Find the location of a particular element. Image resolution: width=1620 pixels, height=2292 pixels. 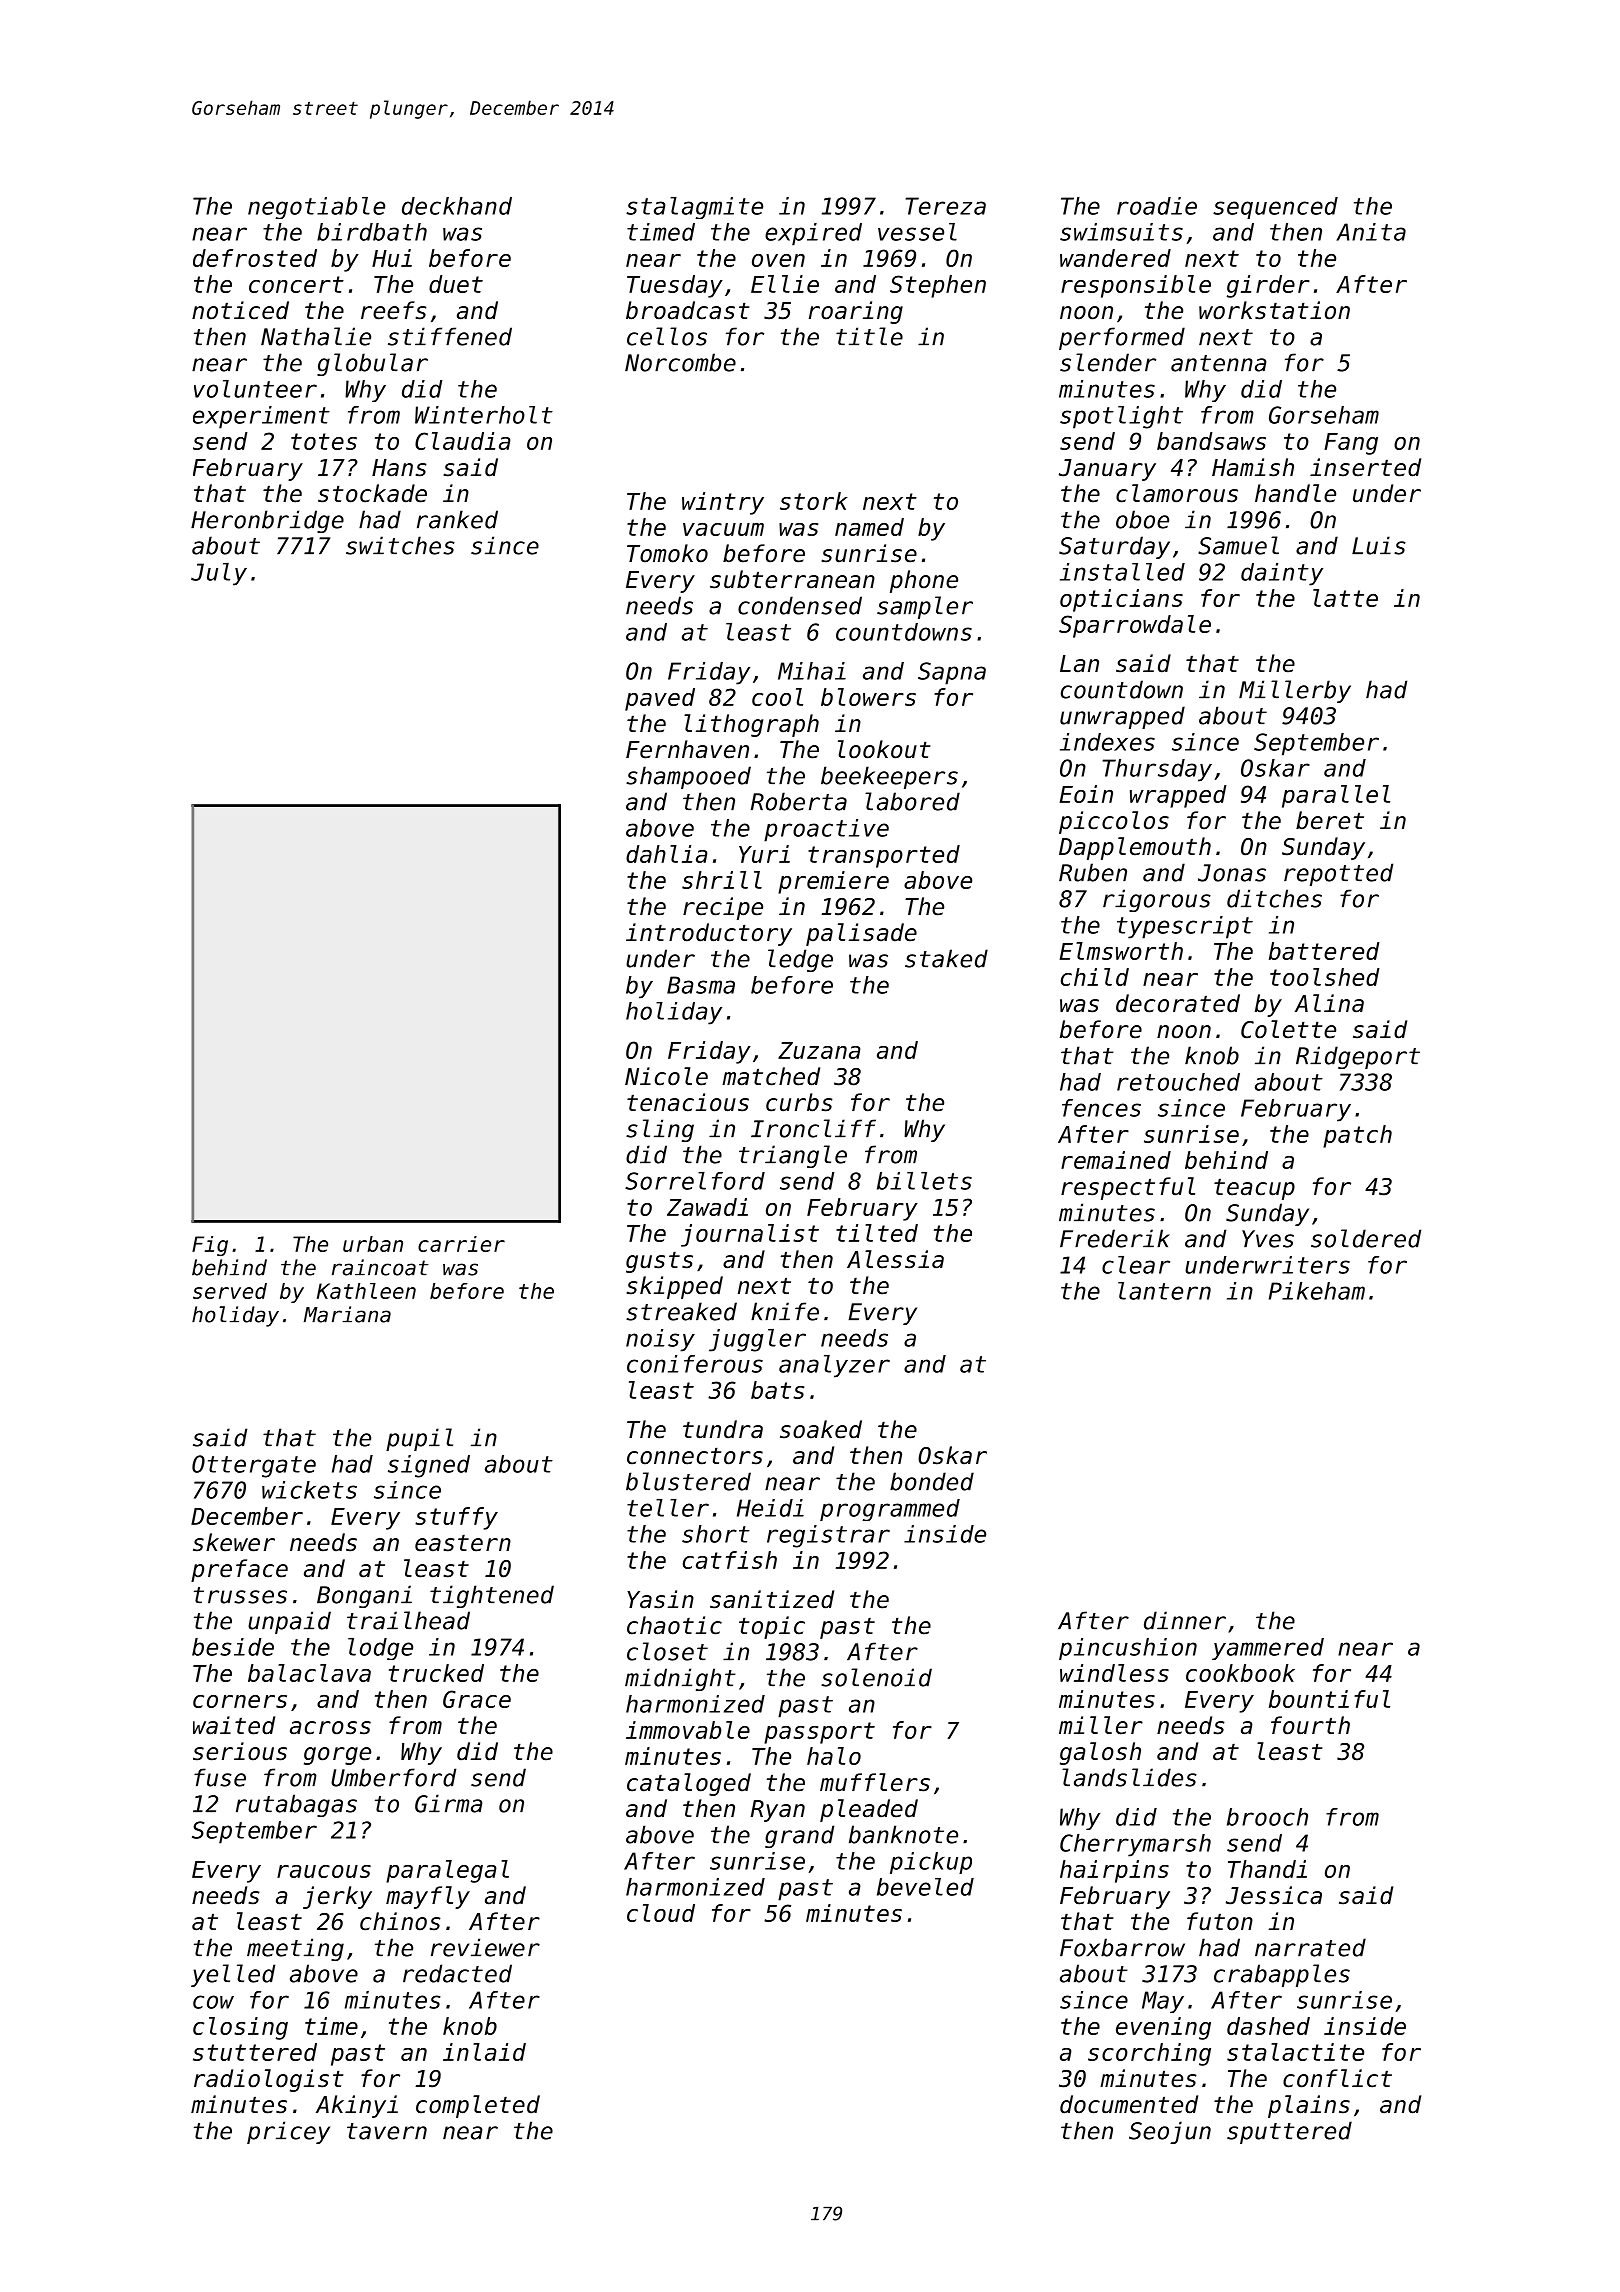

defrosted is located at coordinates (255, 258).
